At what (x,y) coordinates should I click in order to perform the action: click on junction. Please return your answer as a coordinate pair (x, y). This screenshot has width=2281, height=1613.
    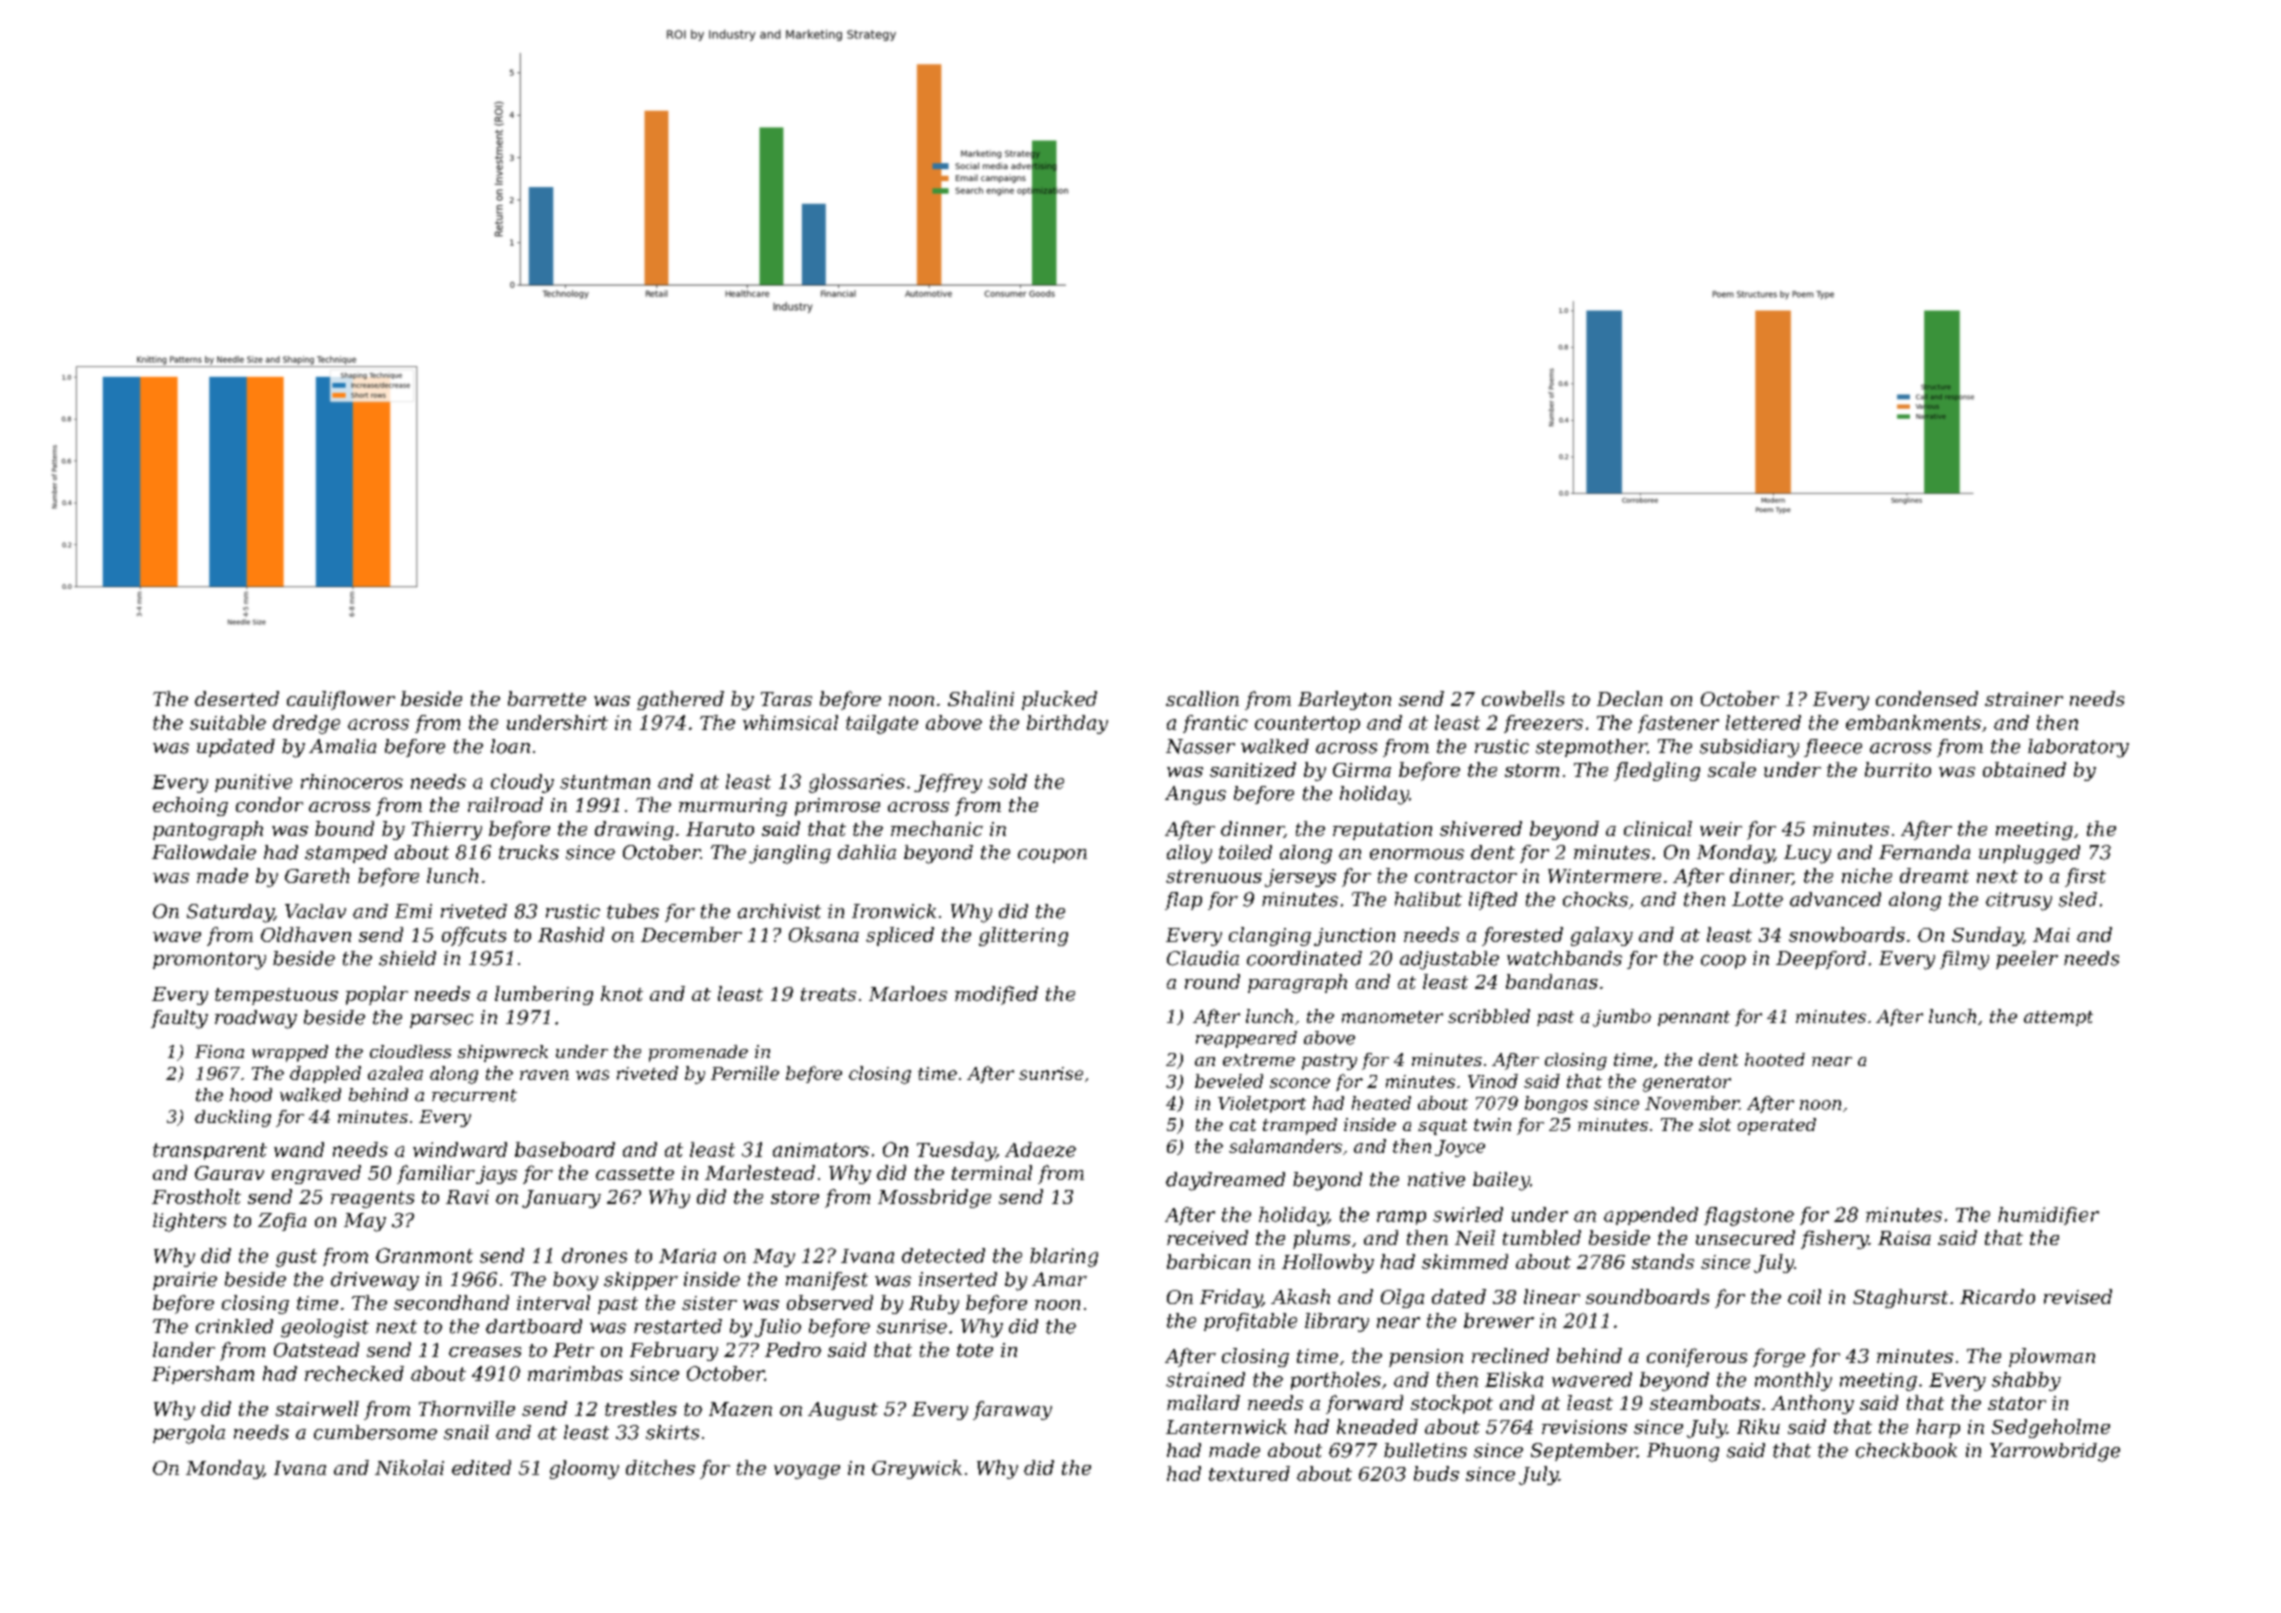
    Looking at the image, I should click on (1354, 937).
